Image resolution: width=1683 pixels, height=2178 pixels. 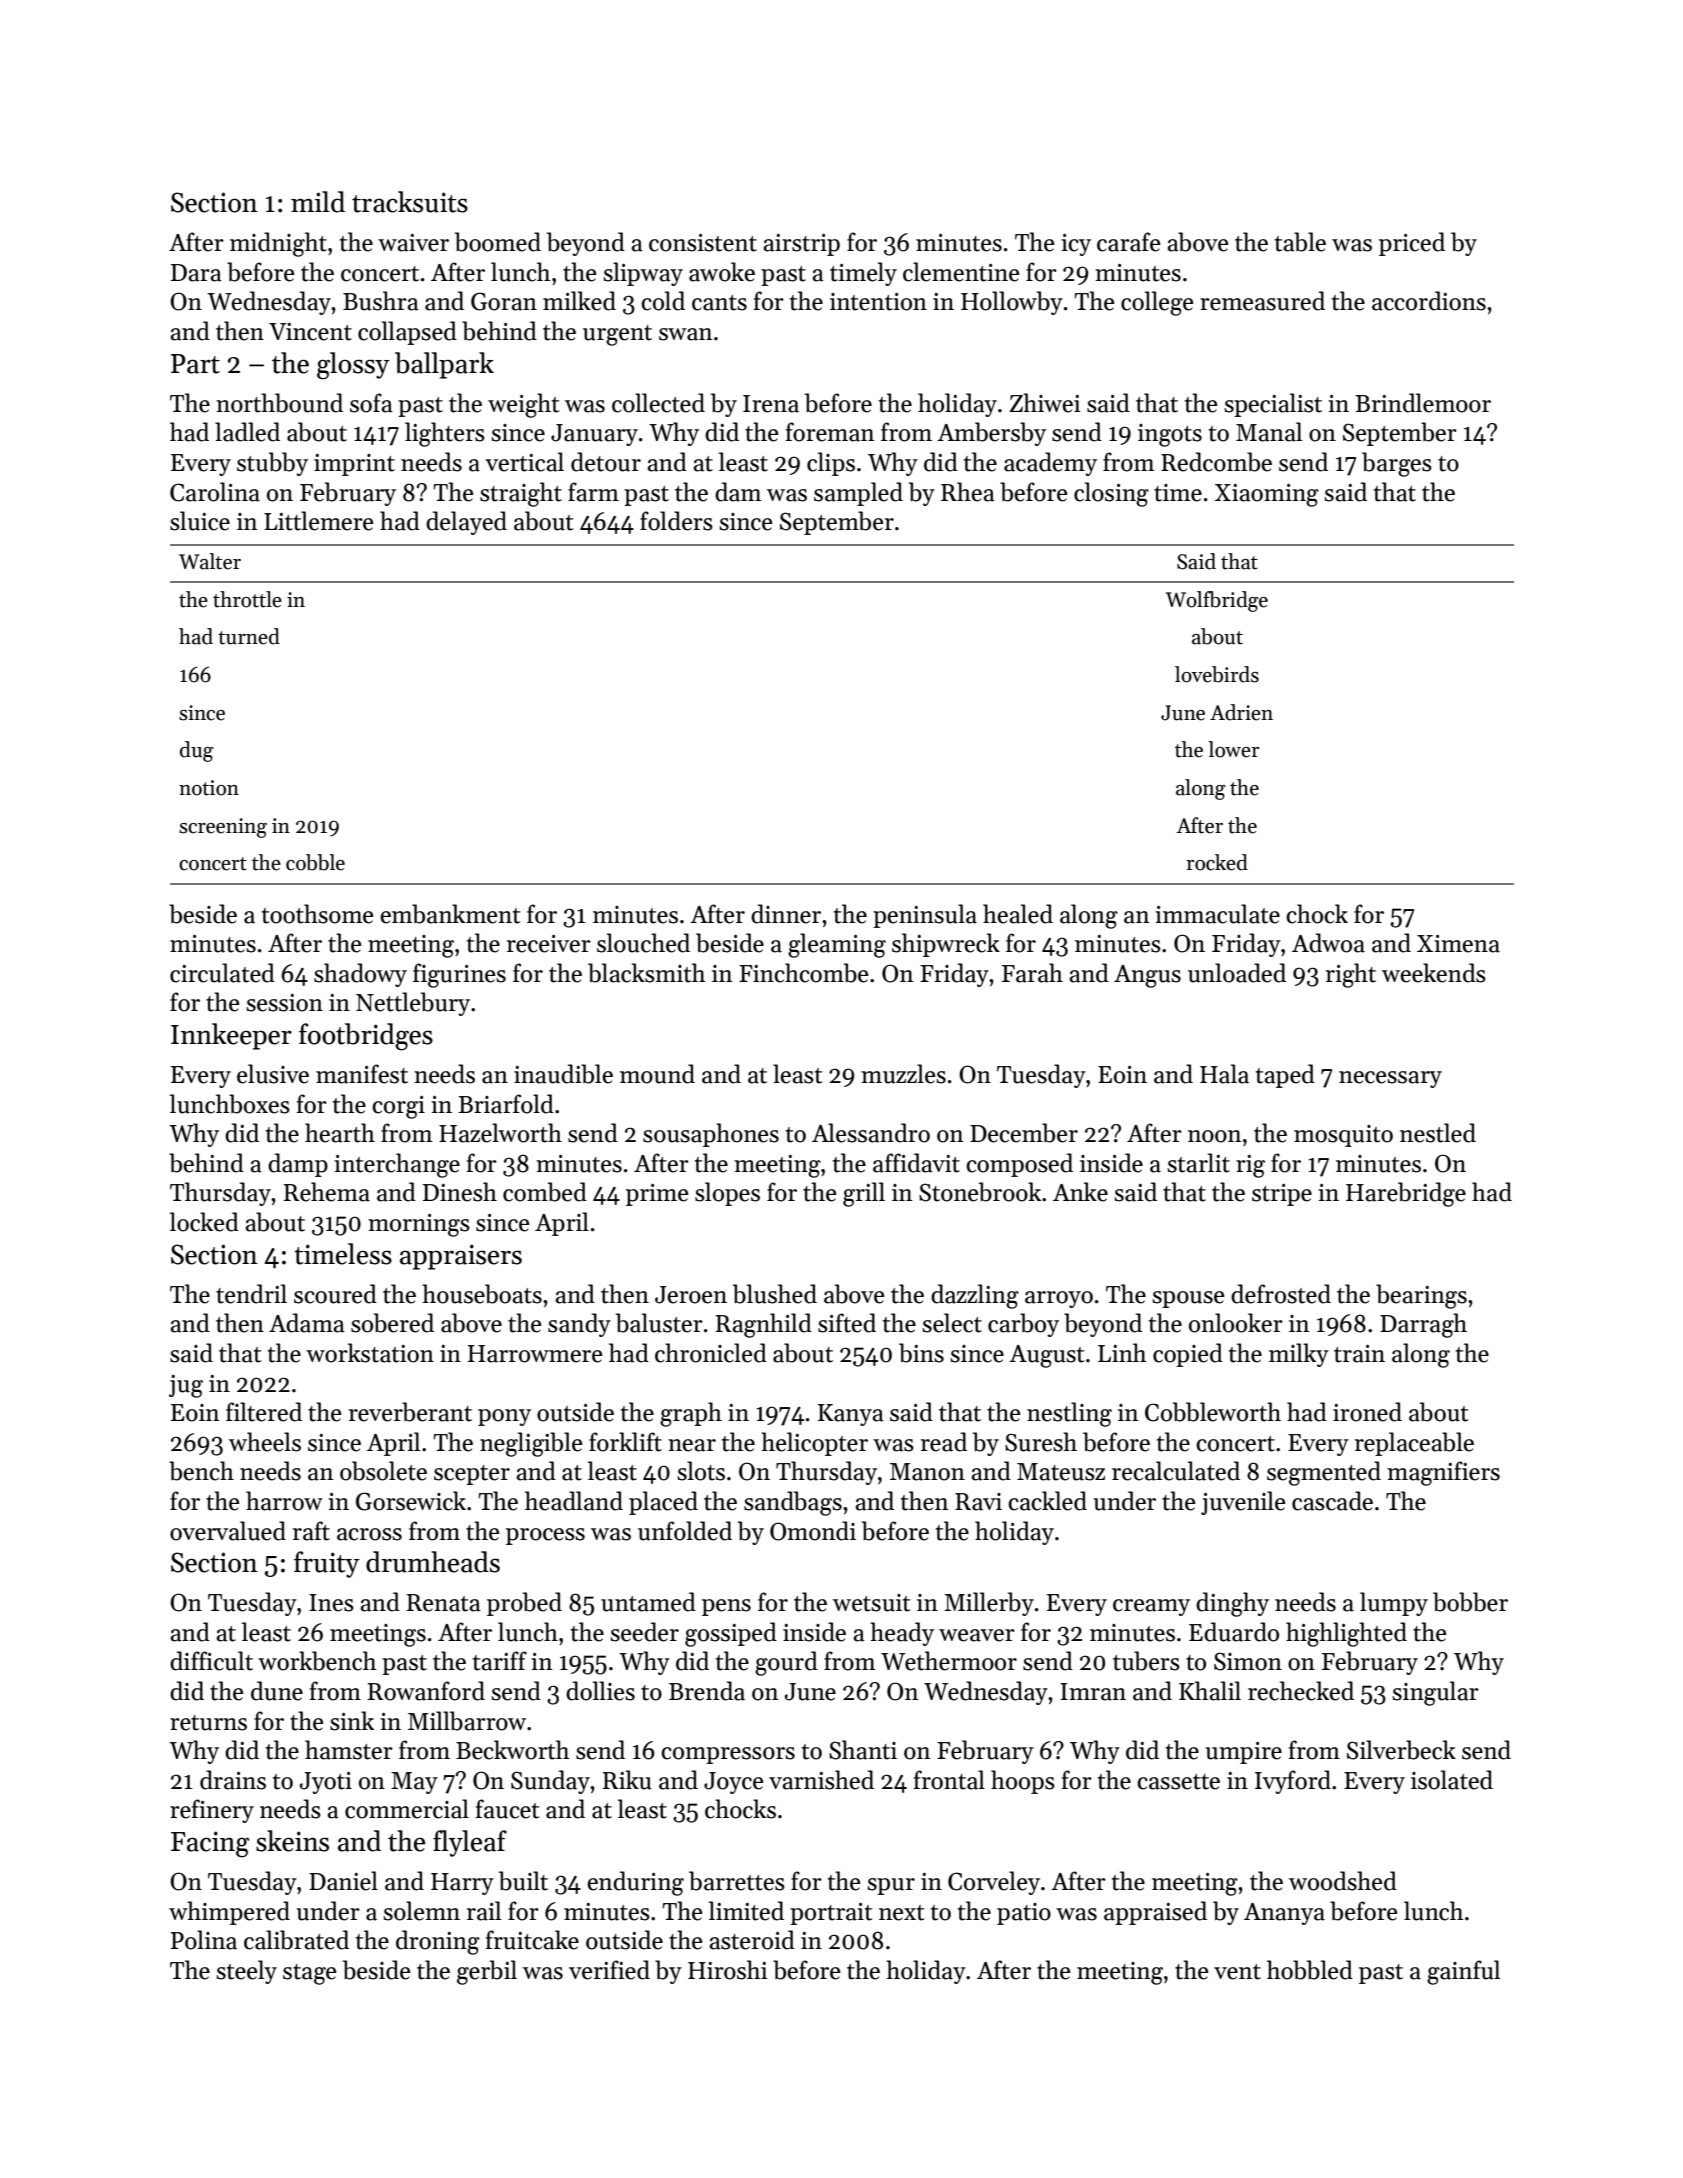 I want to click on Rhea, so click(x=968, y=492).
